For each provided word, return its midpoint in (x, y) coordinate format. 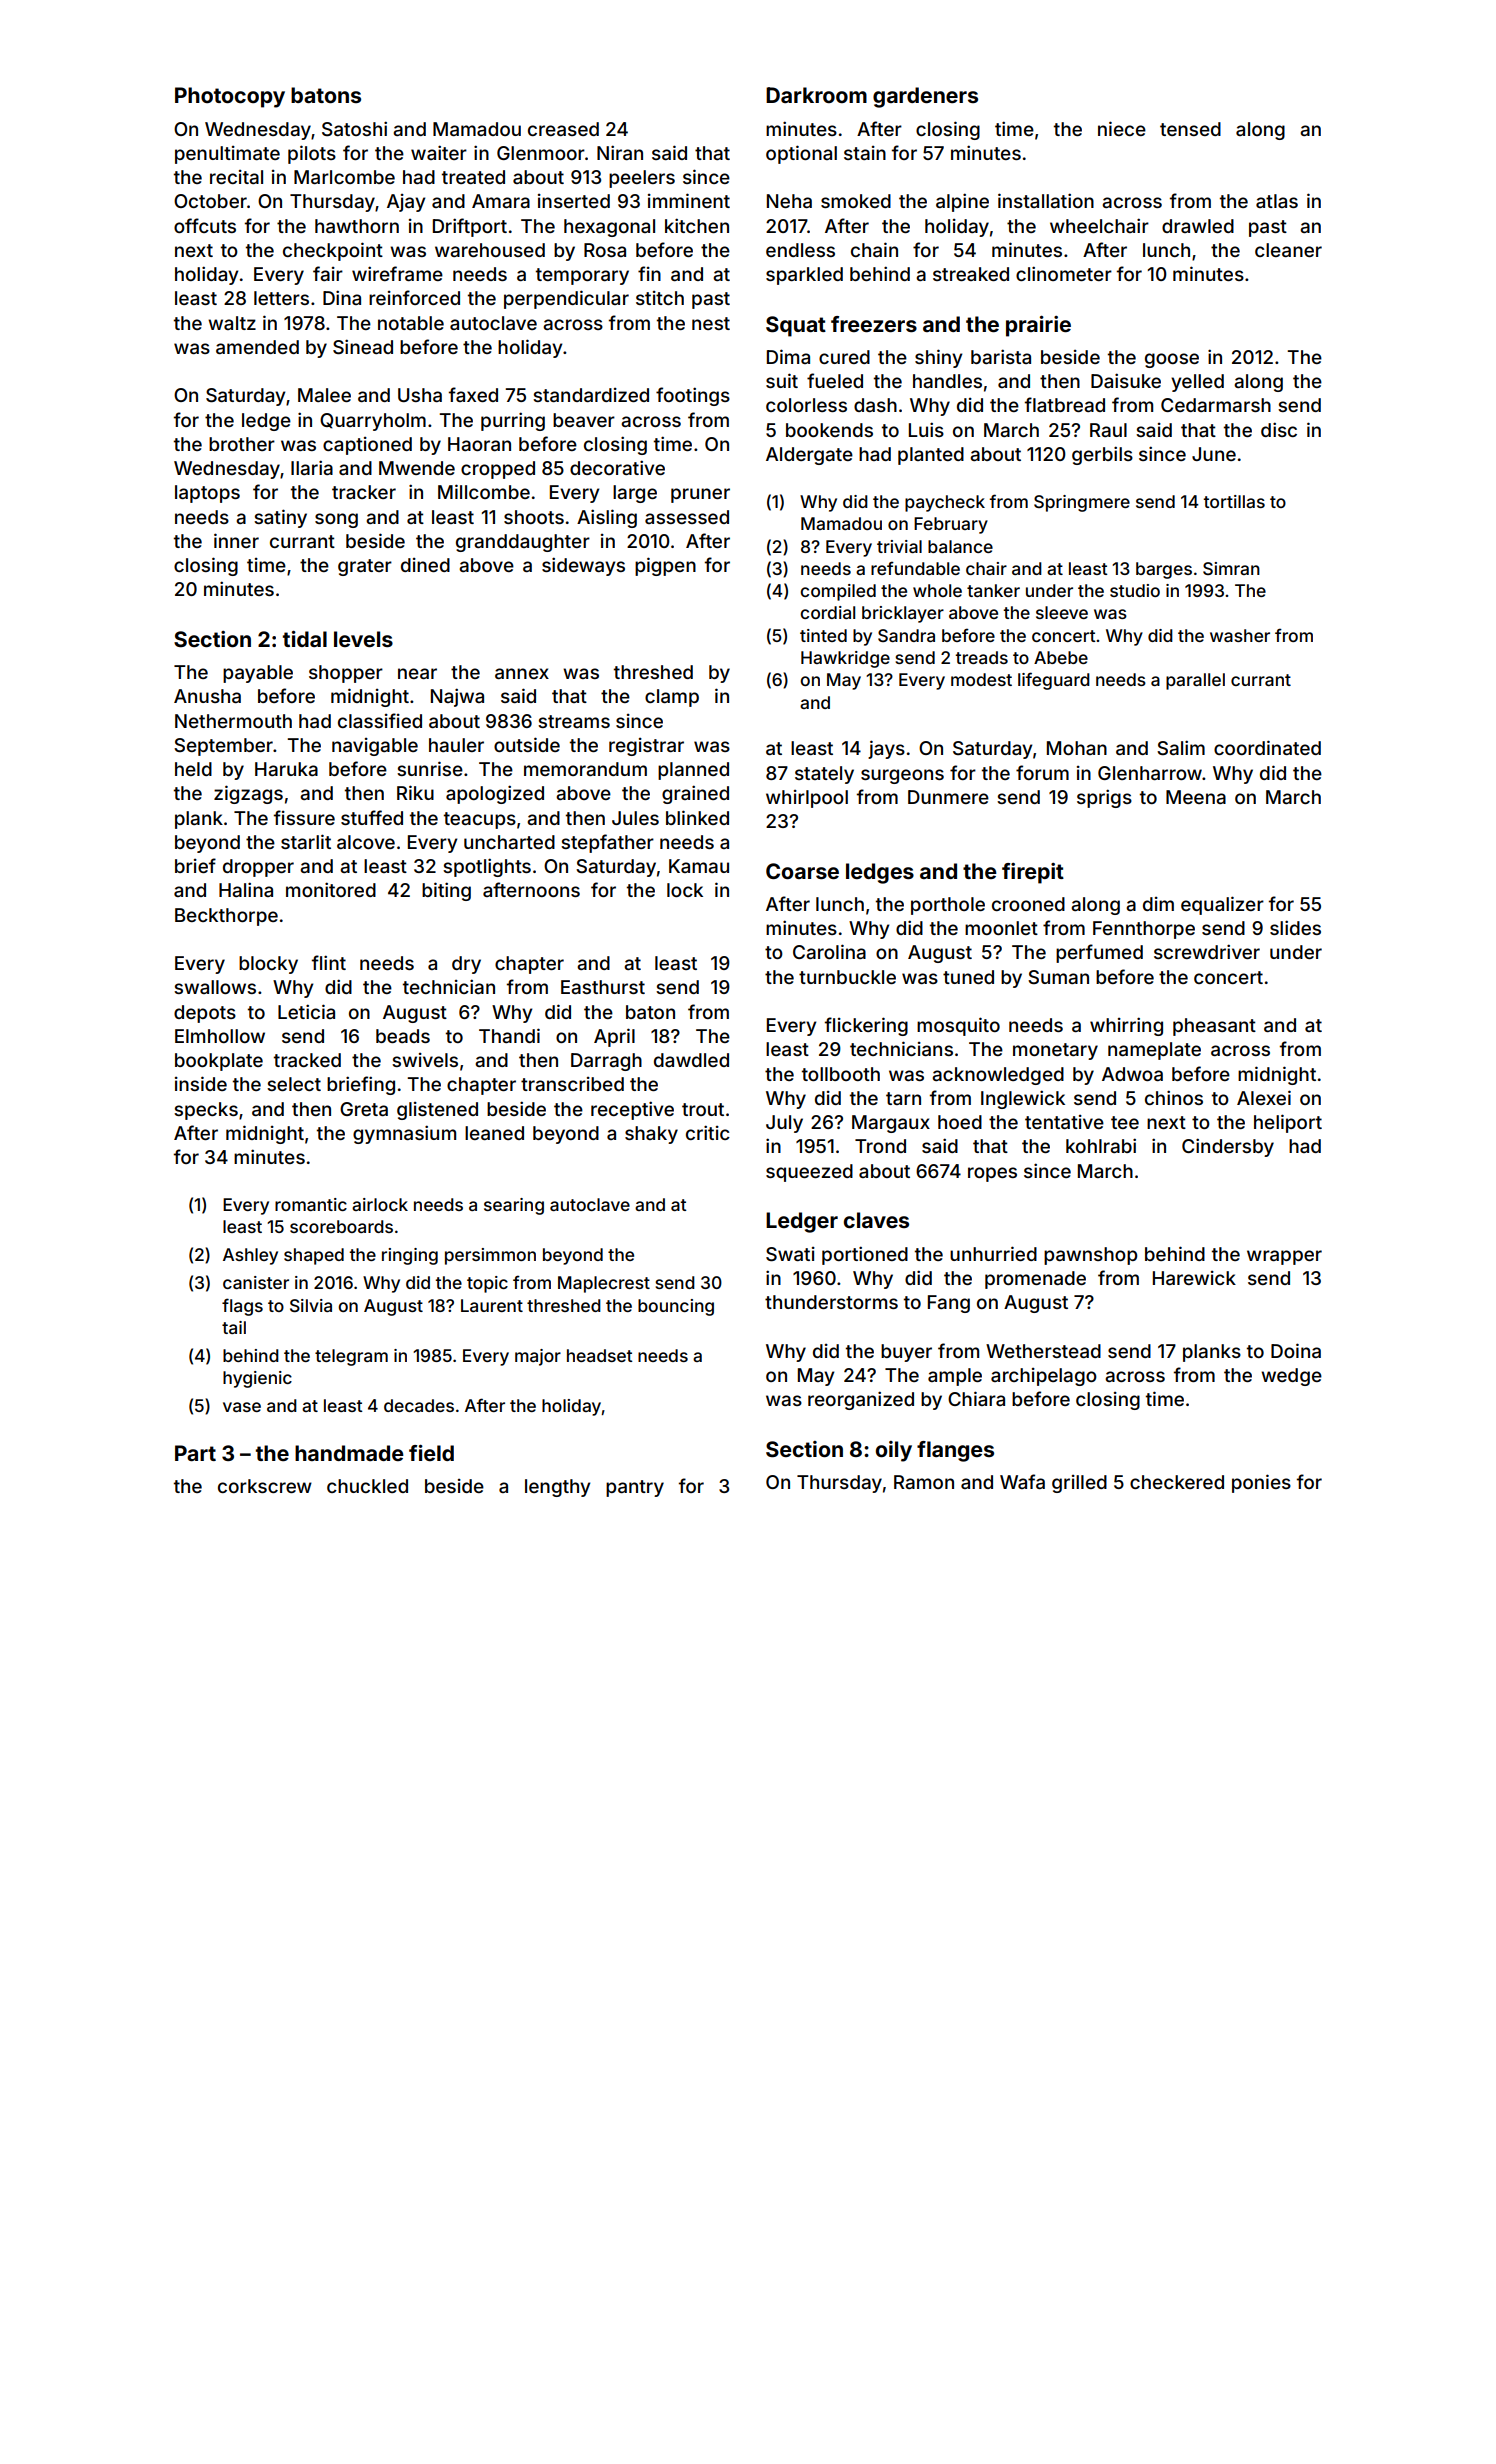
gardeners (925, 97)
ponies (1261, 1483)
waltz (232, 323)
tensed (1190, 129)
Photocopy (230, 97)
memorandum (585, 769)
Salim (1181, 747)
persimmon (490, 1256)
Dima (788, 356)
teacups (480, 820)
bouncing (676, 1307)
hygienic (257, 1379)
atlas (1277, 201)
